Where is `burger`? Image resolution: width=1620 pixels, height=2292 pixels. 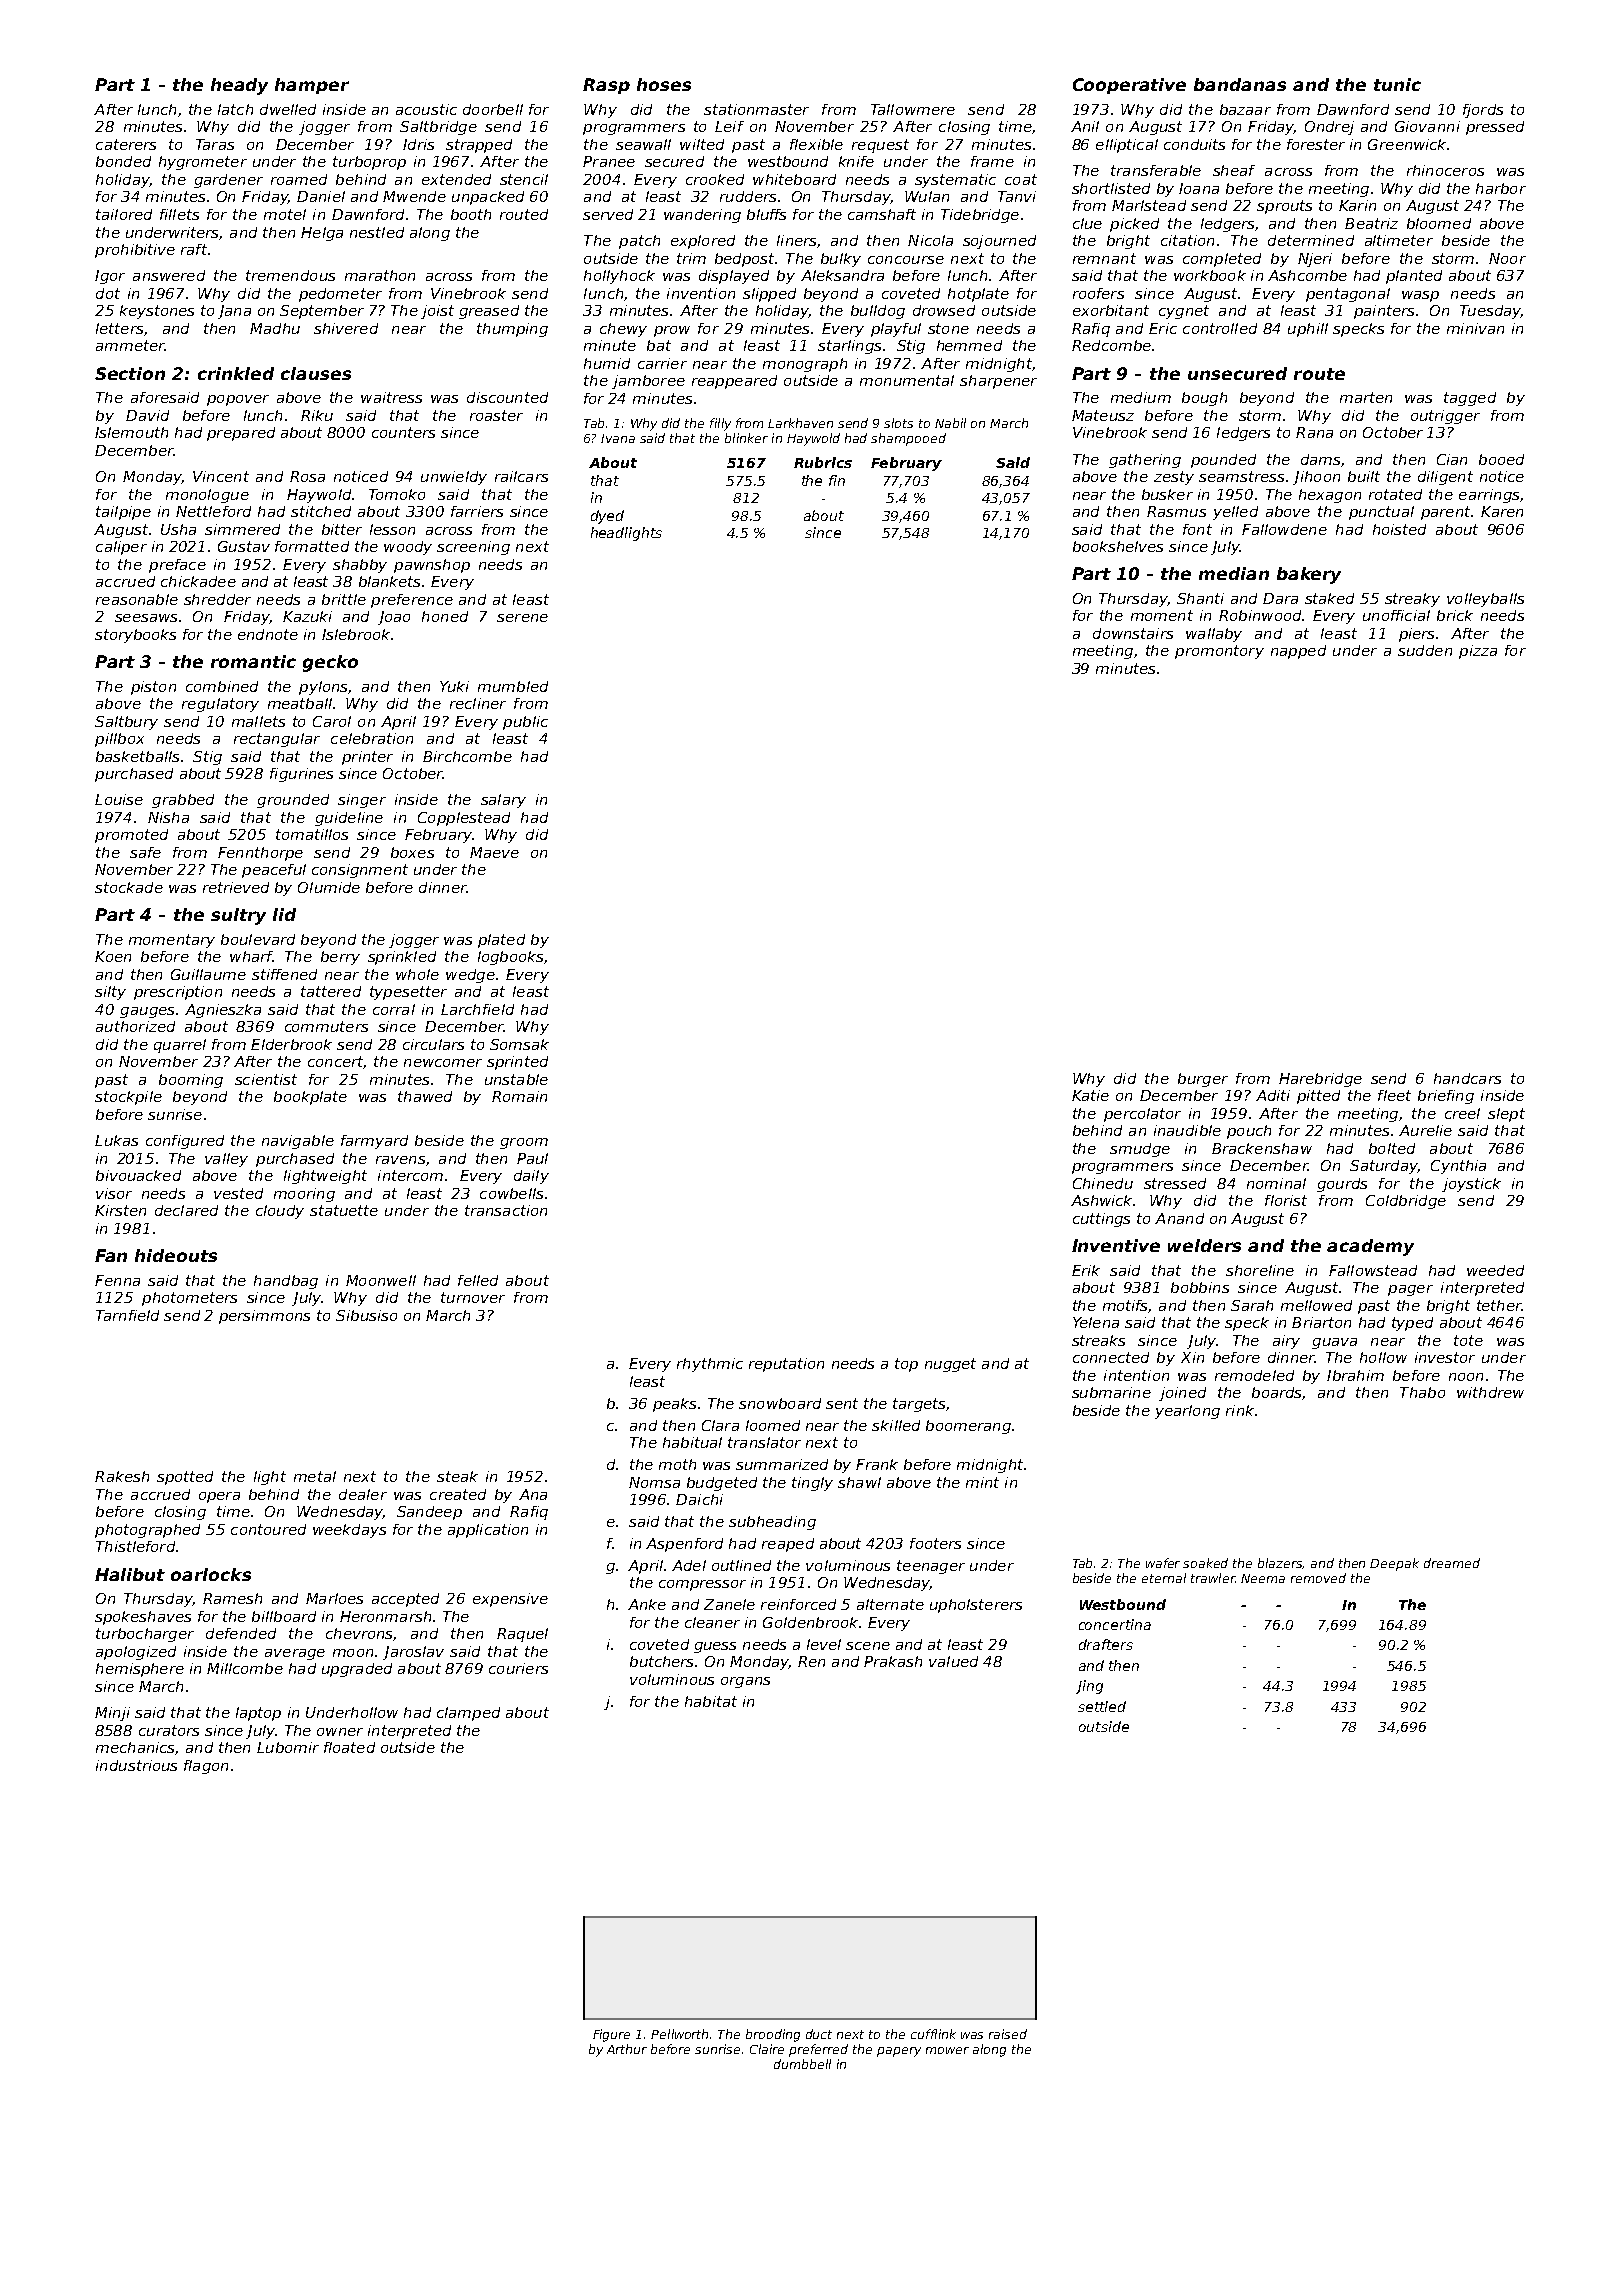
burger is located at coordinates (1203, 1080).
